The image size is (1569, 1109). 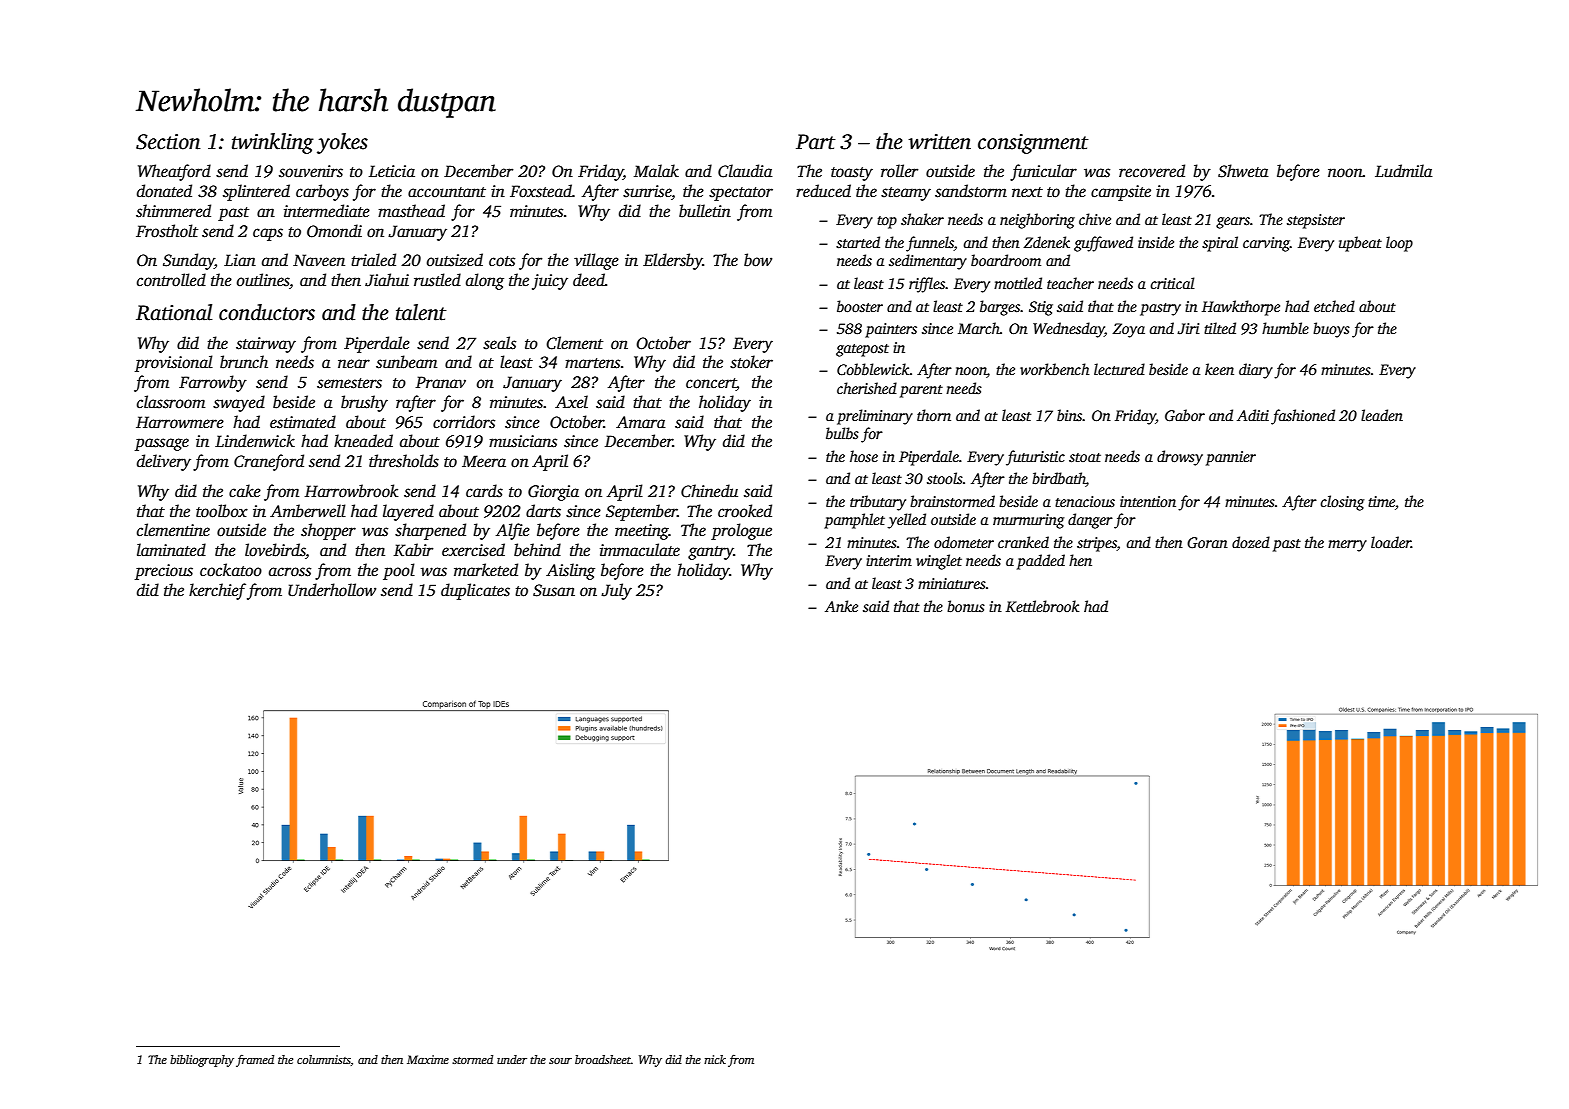 What do you see at coordinates (1042, 606) in the image?
I see `Kettlebrook` at bounding box center [1042, 606].
